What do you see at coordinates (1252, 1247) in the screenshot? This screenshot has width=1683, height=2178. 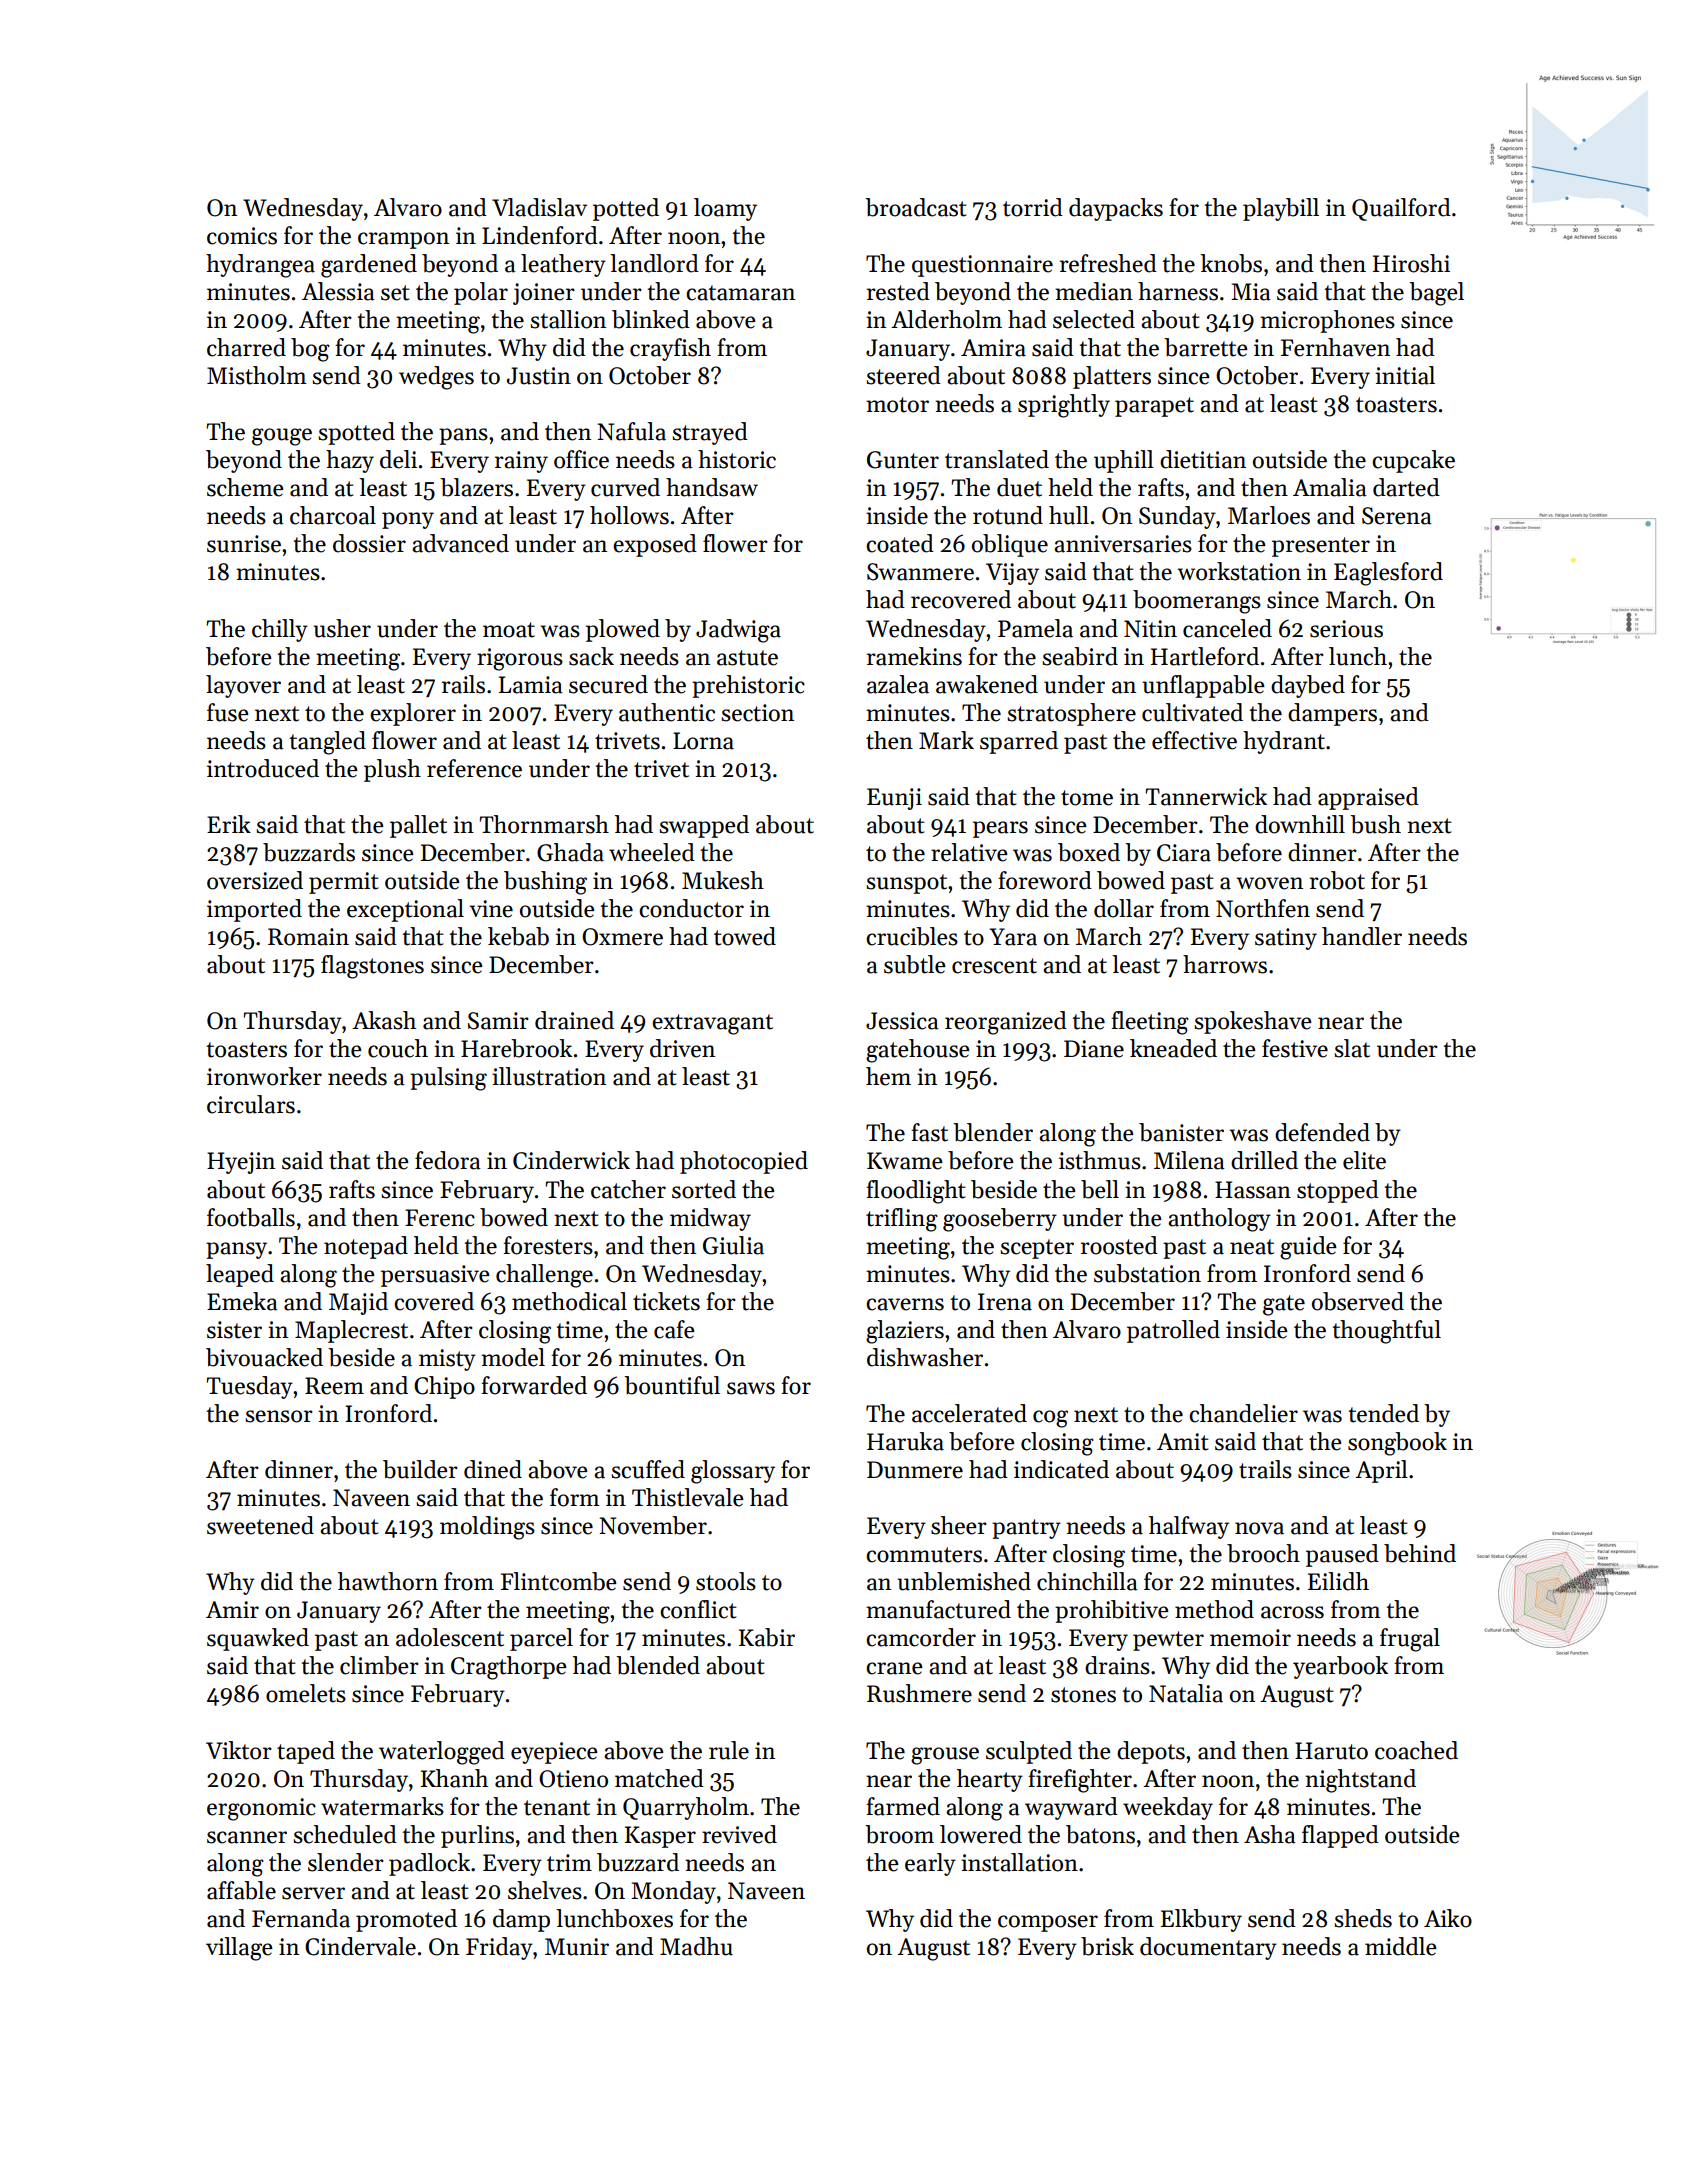 I see `neat` at bounding box center [1252, 1247].
